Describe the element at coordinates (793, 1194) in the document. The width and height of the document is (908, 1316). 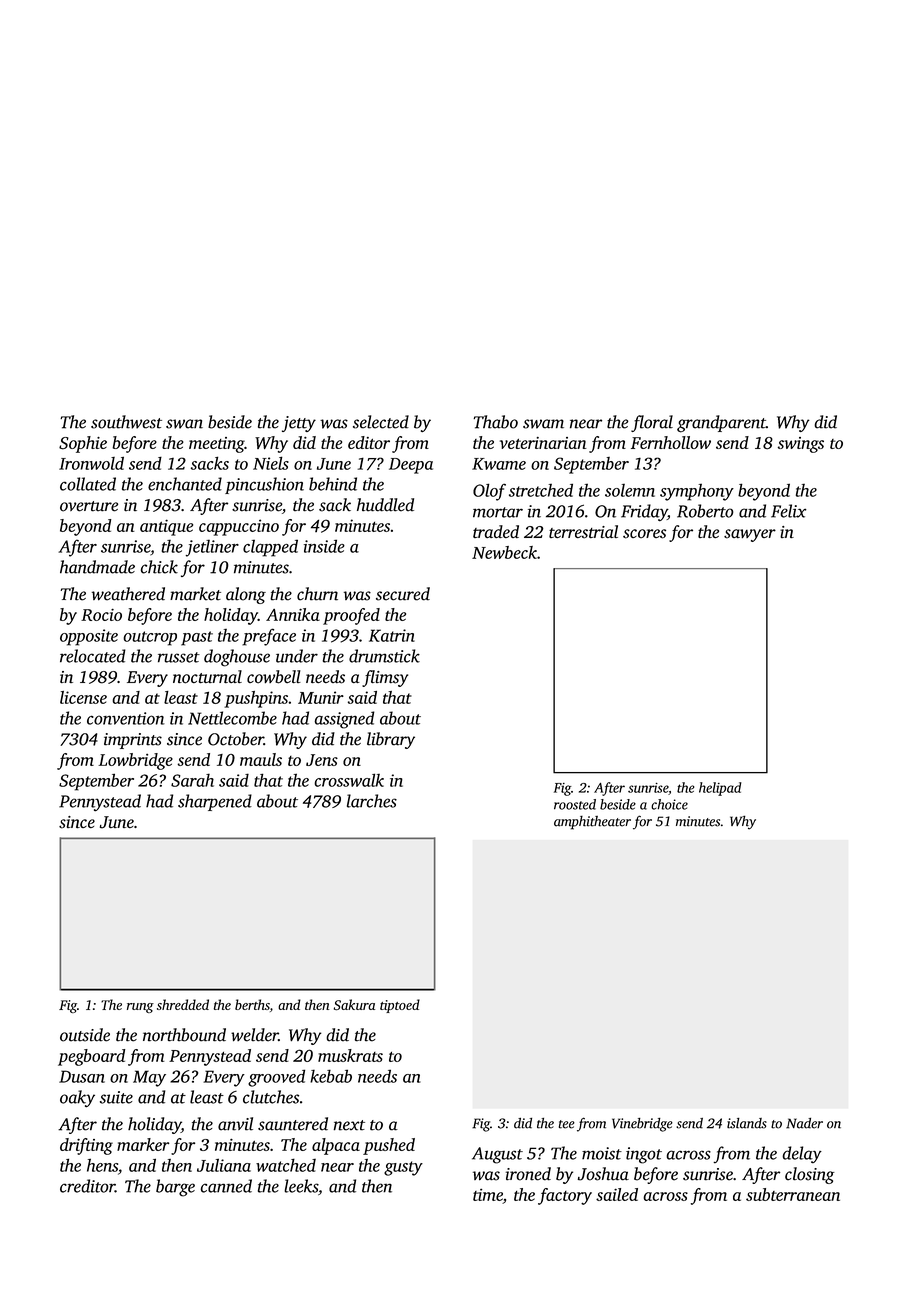
I see `subterranean` at that location.
